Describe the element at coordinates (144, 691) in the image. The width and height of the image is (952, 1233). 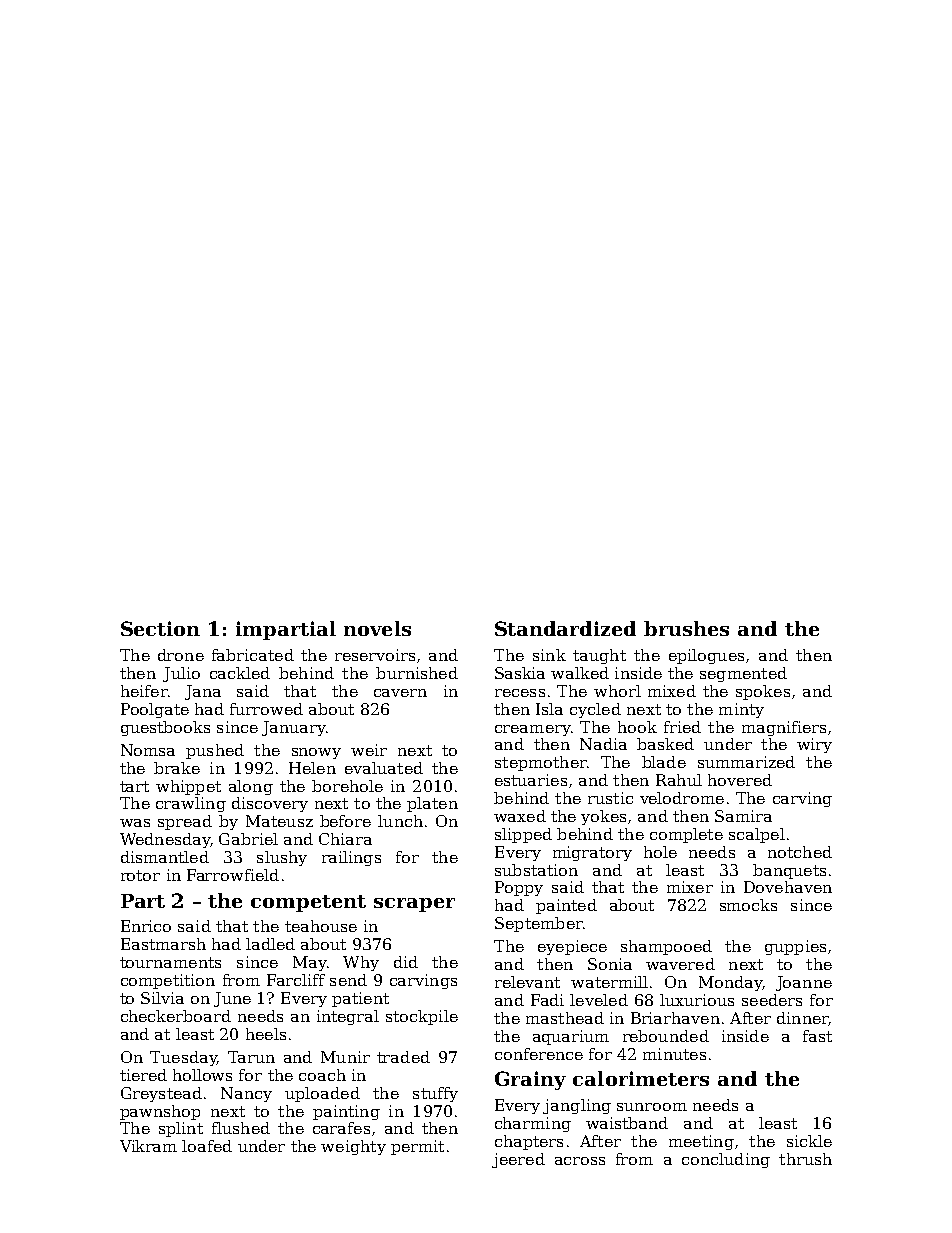
I see `heifer` at that location.
